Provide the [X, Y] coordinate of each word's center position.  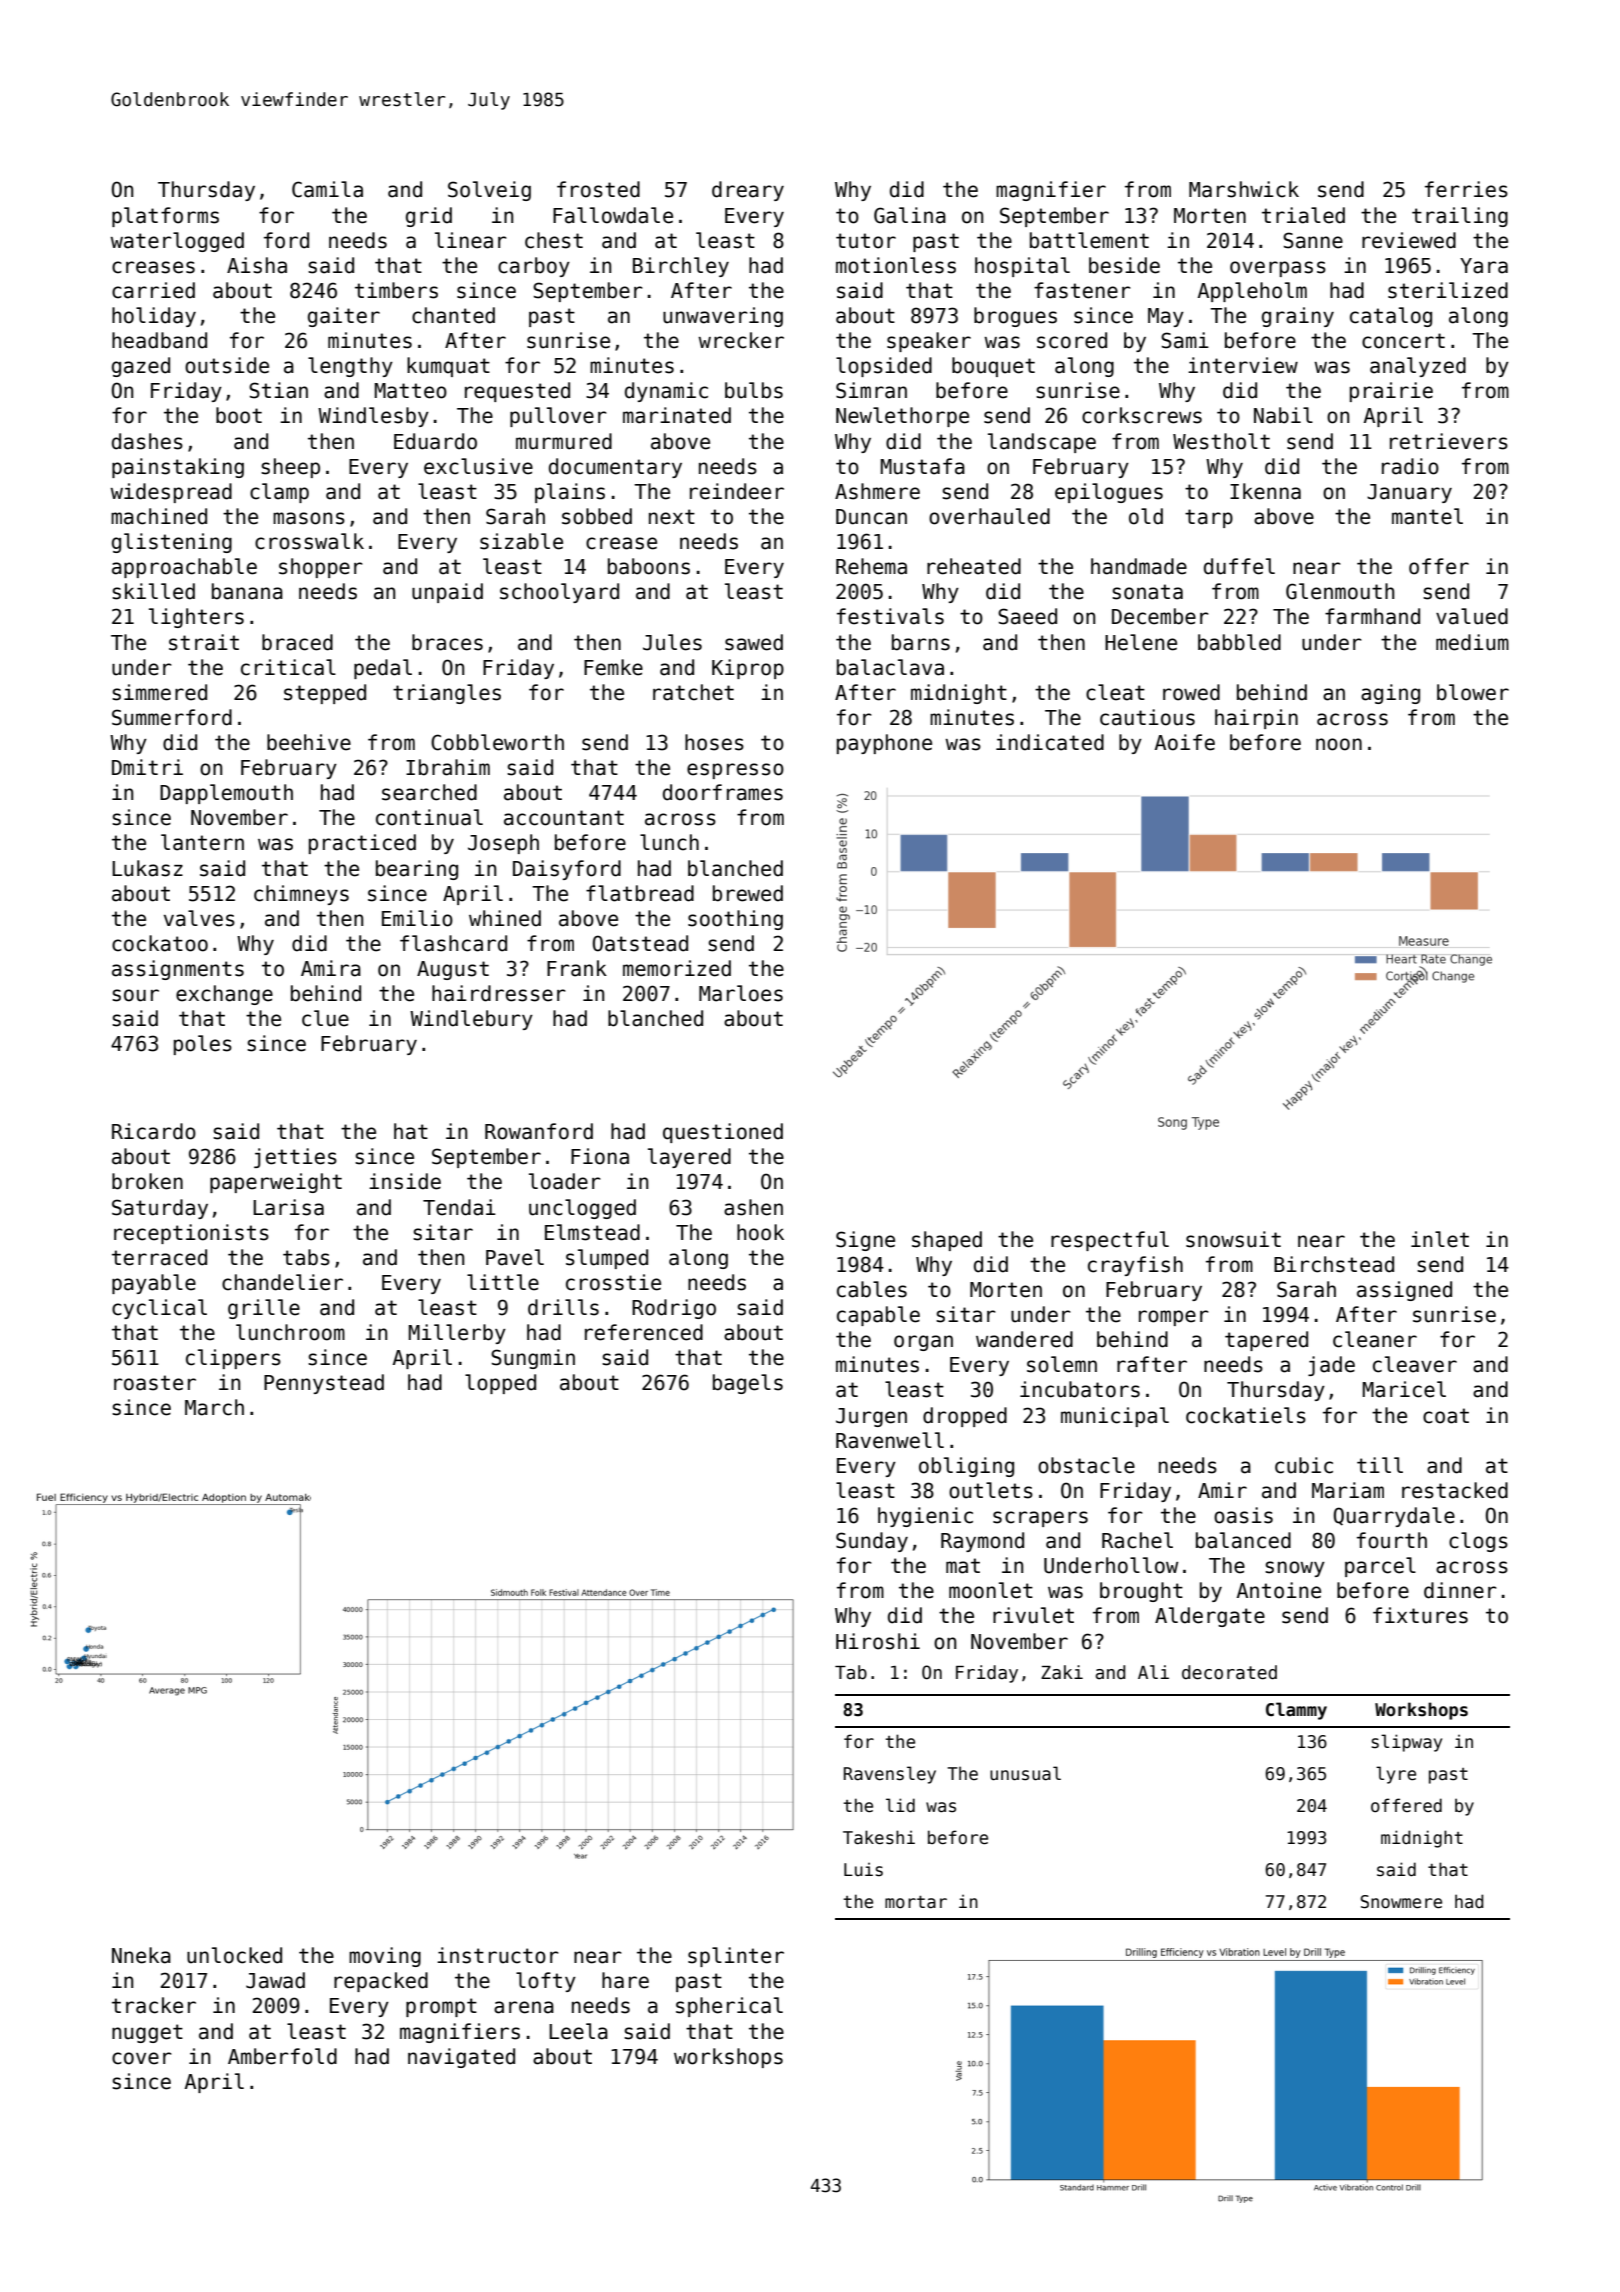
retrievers [1449, 441]
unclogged [582, 1209]
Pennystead [324, 1384]
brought [1141, 1592]
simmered [159, 692]
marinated [677, 415]
